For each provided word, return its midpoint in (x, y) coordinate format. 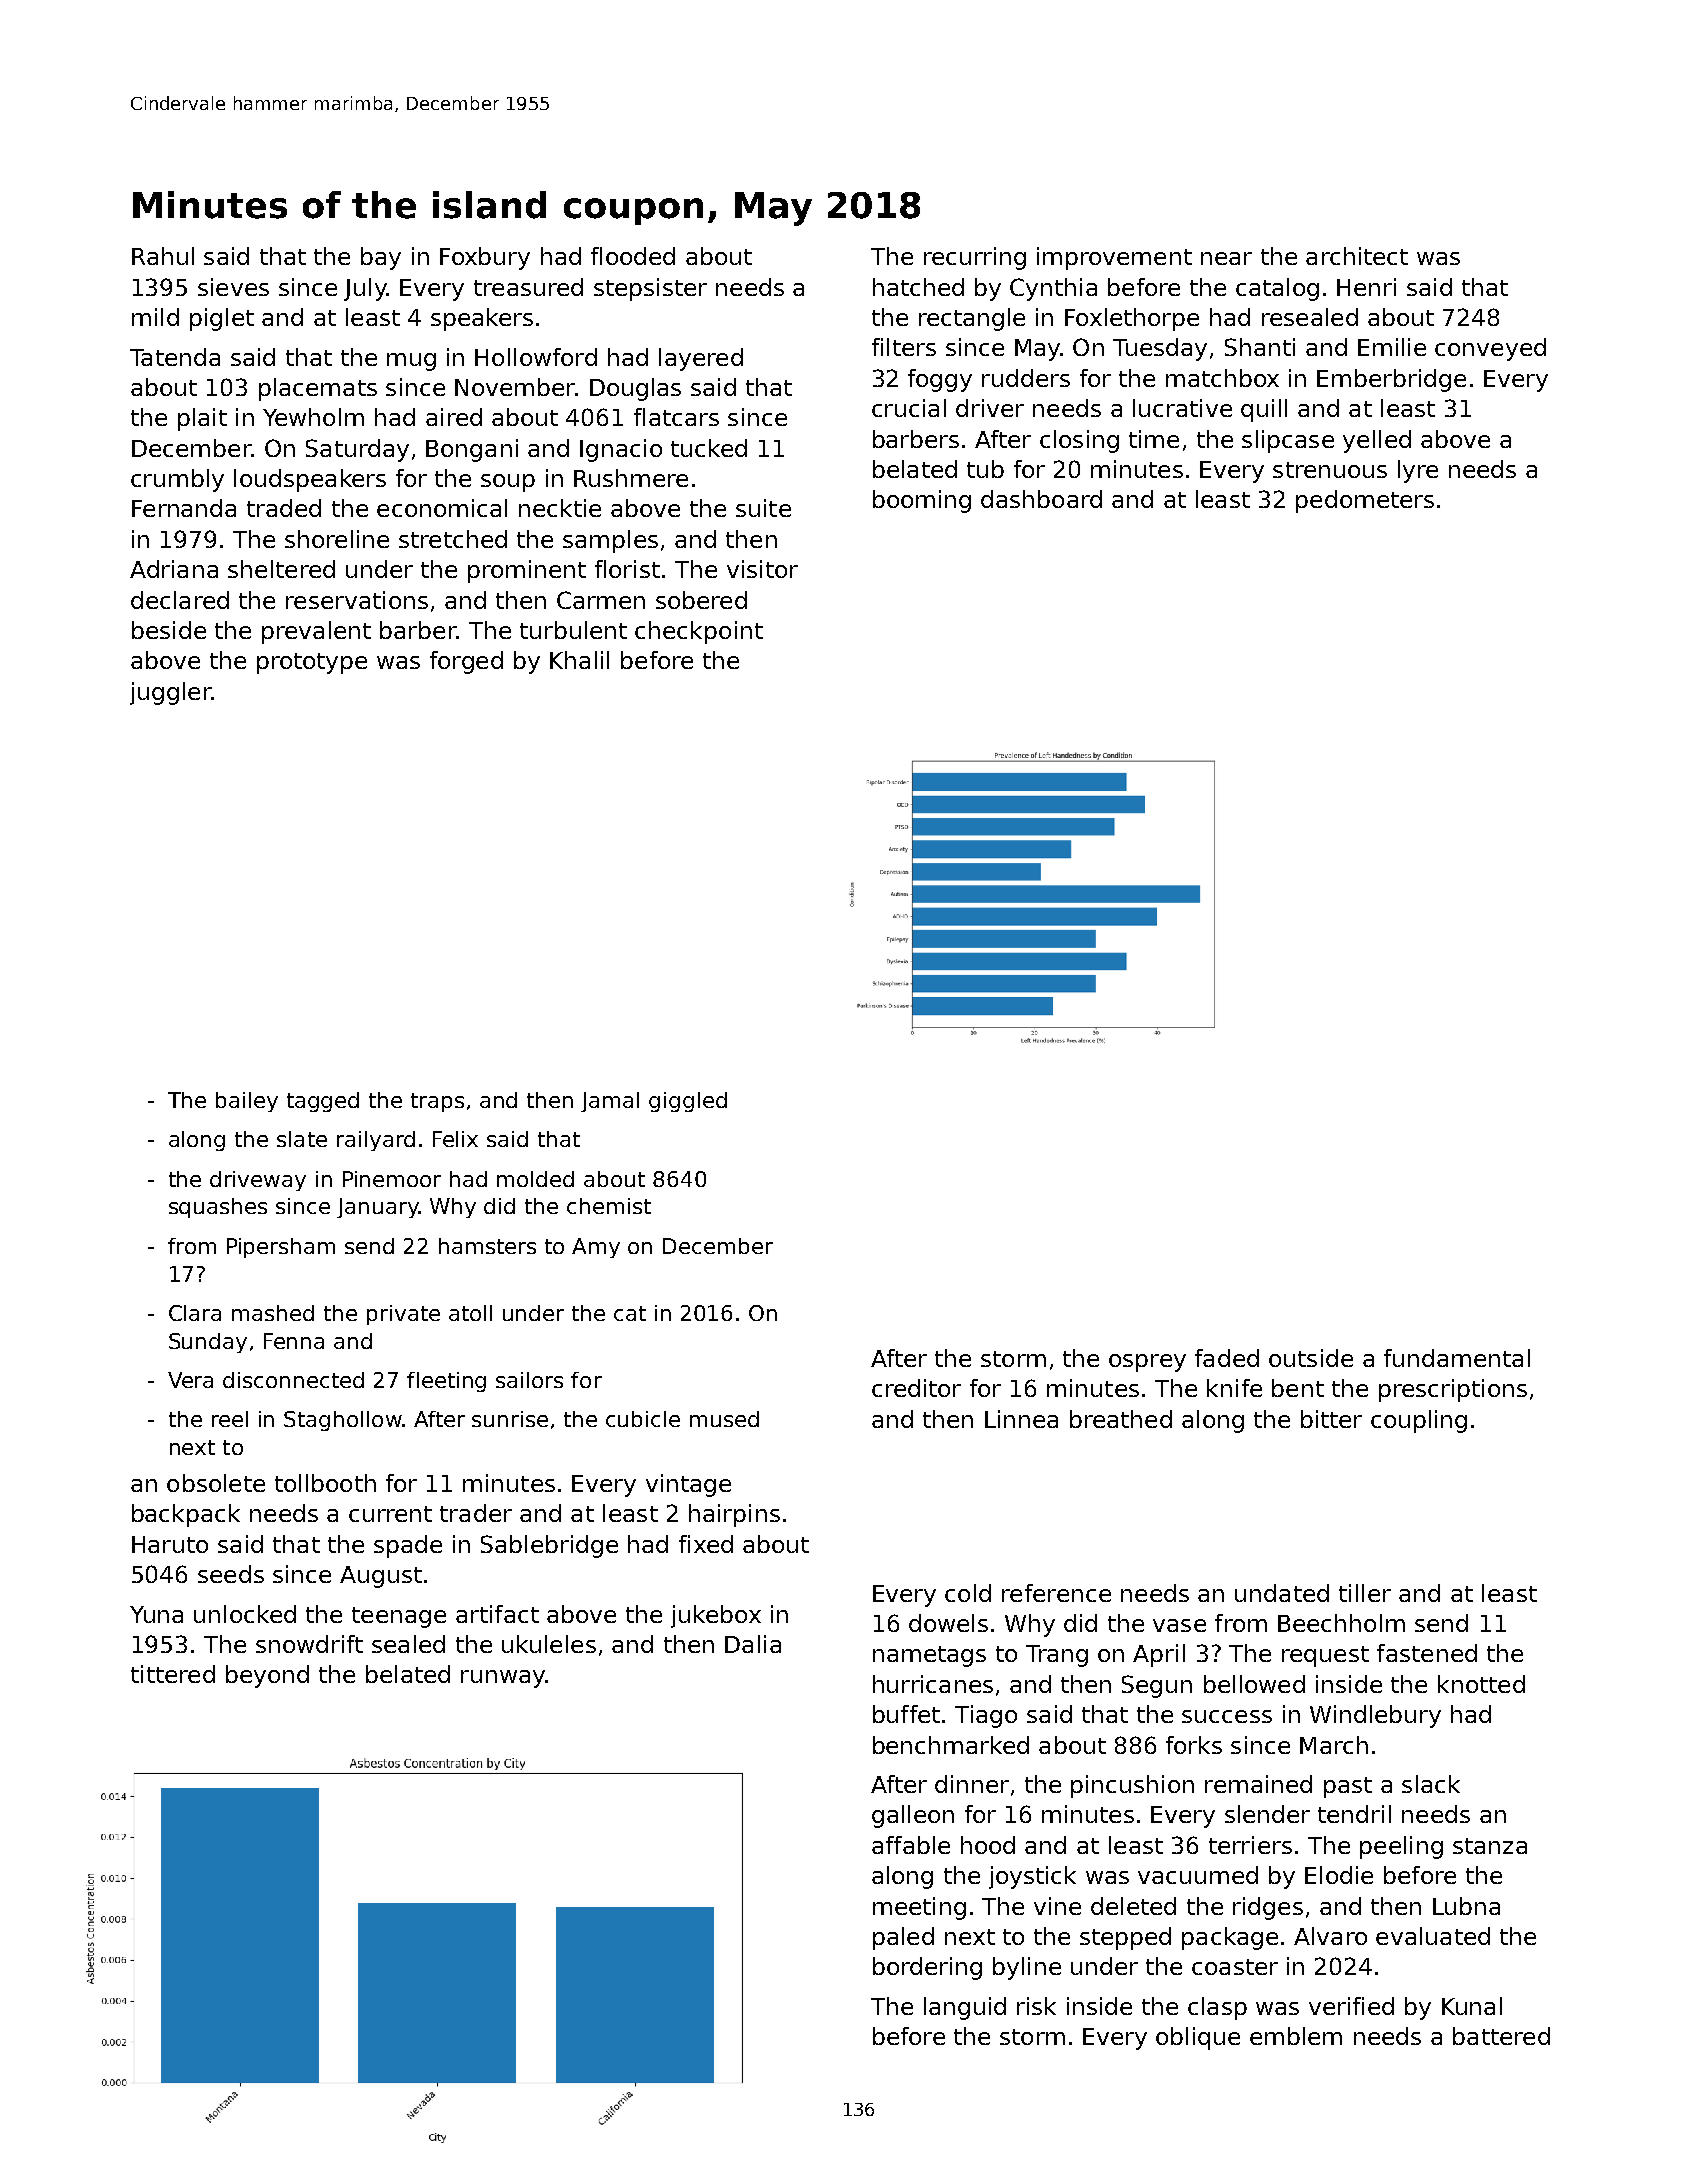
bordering (927, 1968)
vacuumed (1198, 1875)
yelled (1377, 441)
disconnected (293, 1380)
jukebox (716, 1616)
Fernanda (184, 508)
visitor (762, 569)
